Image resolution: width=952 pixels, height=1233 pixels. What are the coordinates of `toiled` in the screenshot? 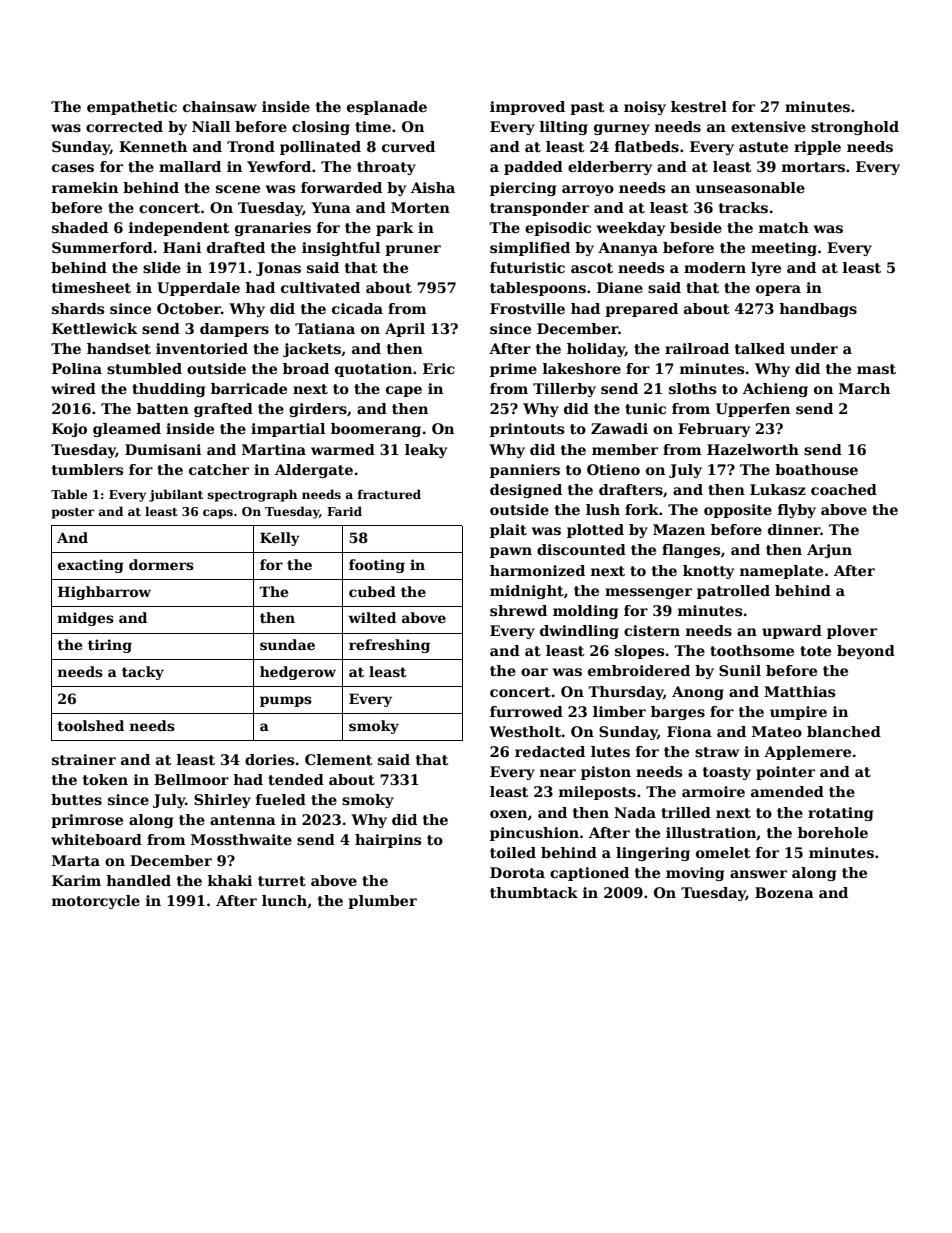 It's located at (513, 852).
